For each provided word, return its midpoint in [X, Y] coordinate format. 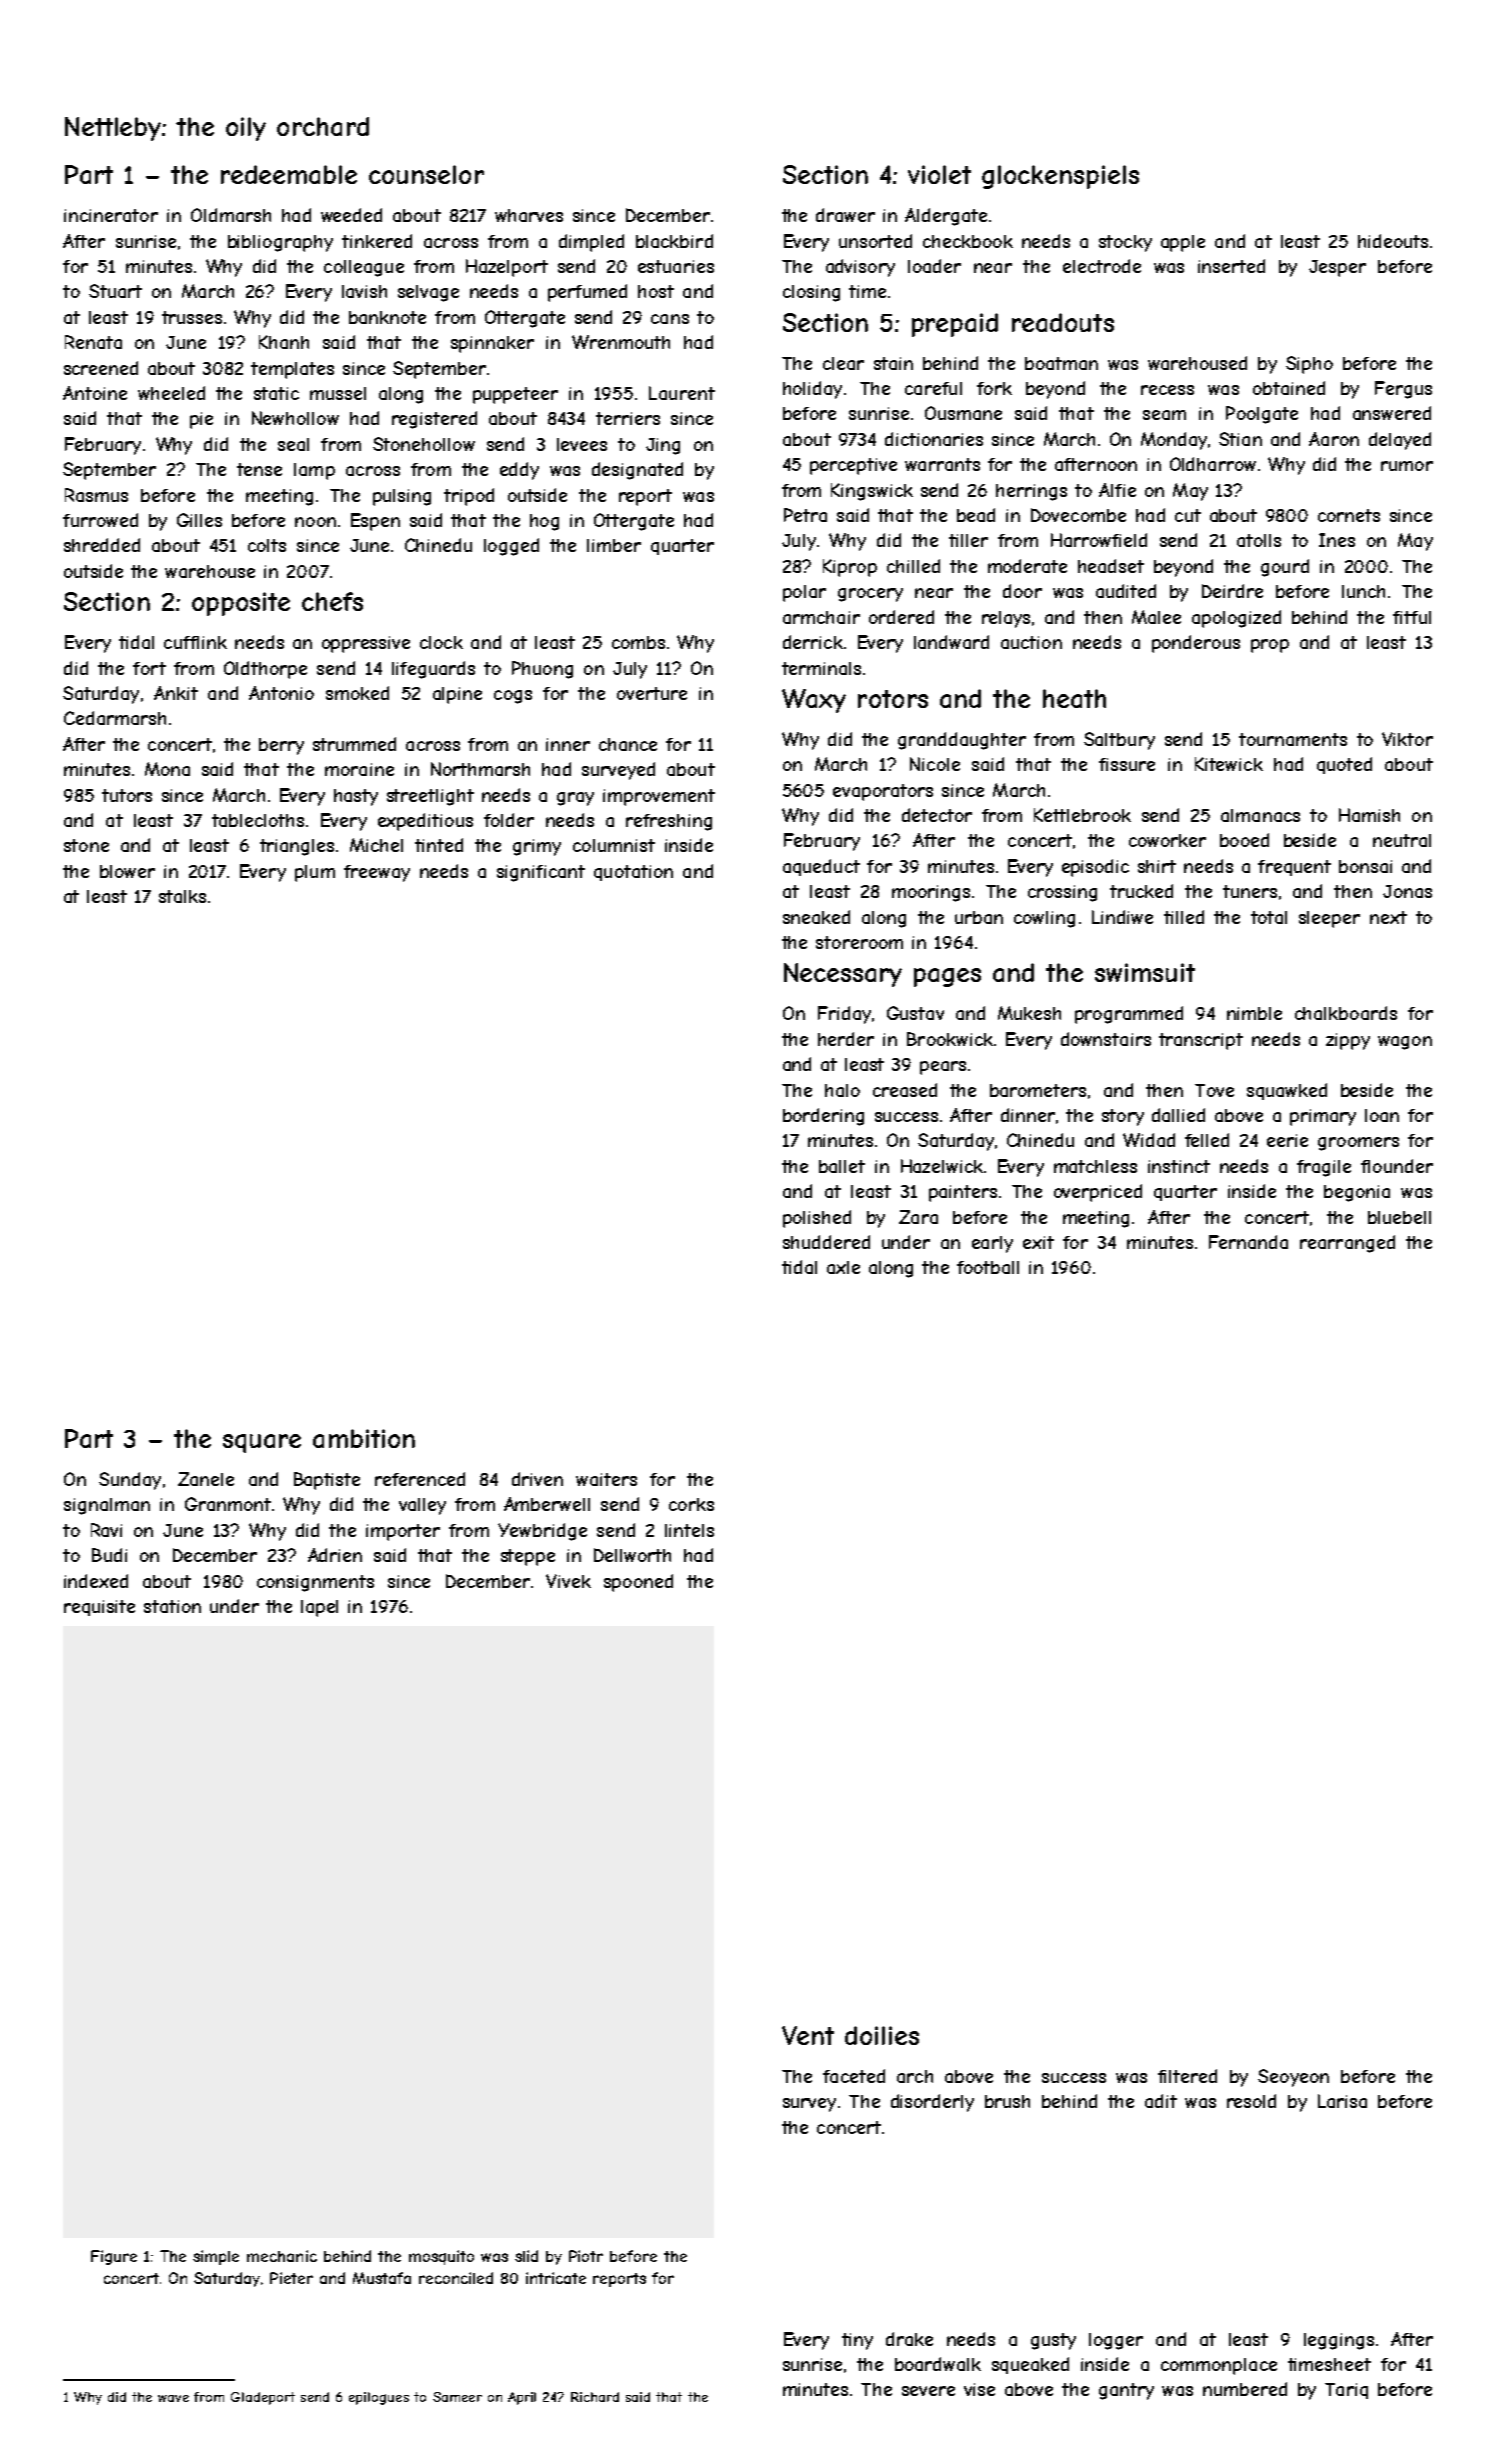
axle [843, 1267]
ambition [364, 1438]
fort [149, 668]
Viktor [1407, 739]
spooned [638, 1583]
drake [909, 2339]
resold [1251, 2101]
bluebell [1399, 1217]
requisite [99, 1608]
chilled [913, 566]
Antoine [95, 393]
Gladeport [263, 2398]
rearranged [1347, 1244]
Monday [1174, 441]
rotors [893, 699]
